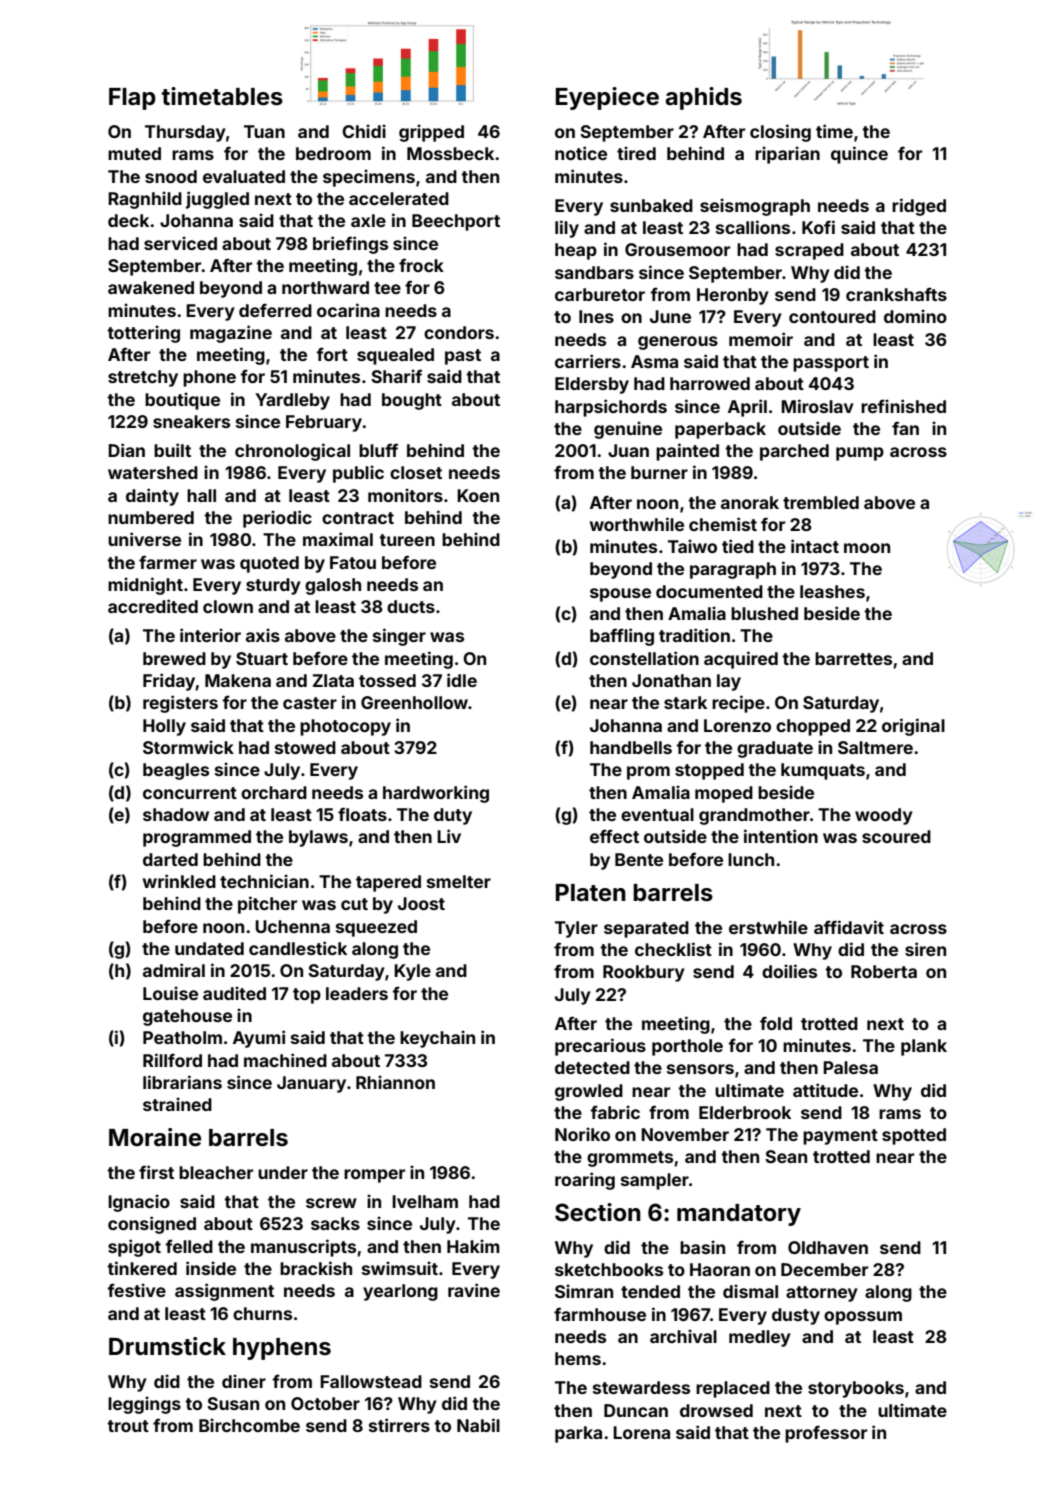 Image resolution: width=1055 pixels, height=1498 pixels. I want to click on quince, so click(859, 155).
